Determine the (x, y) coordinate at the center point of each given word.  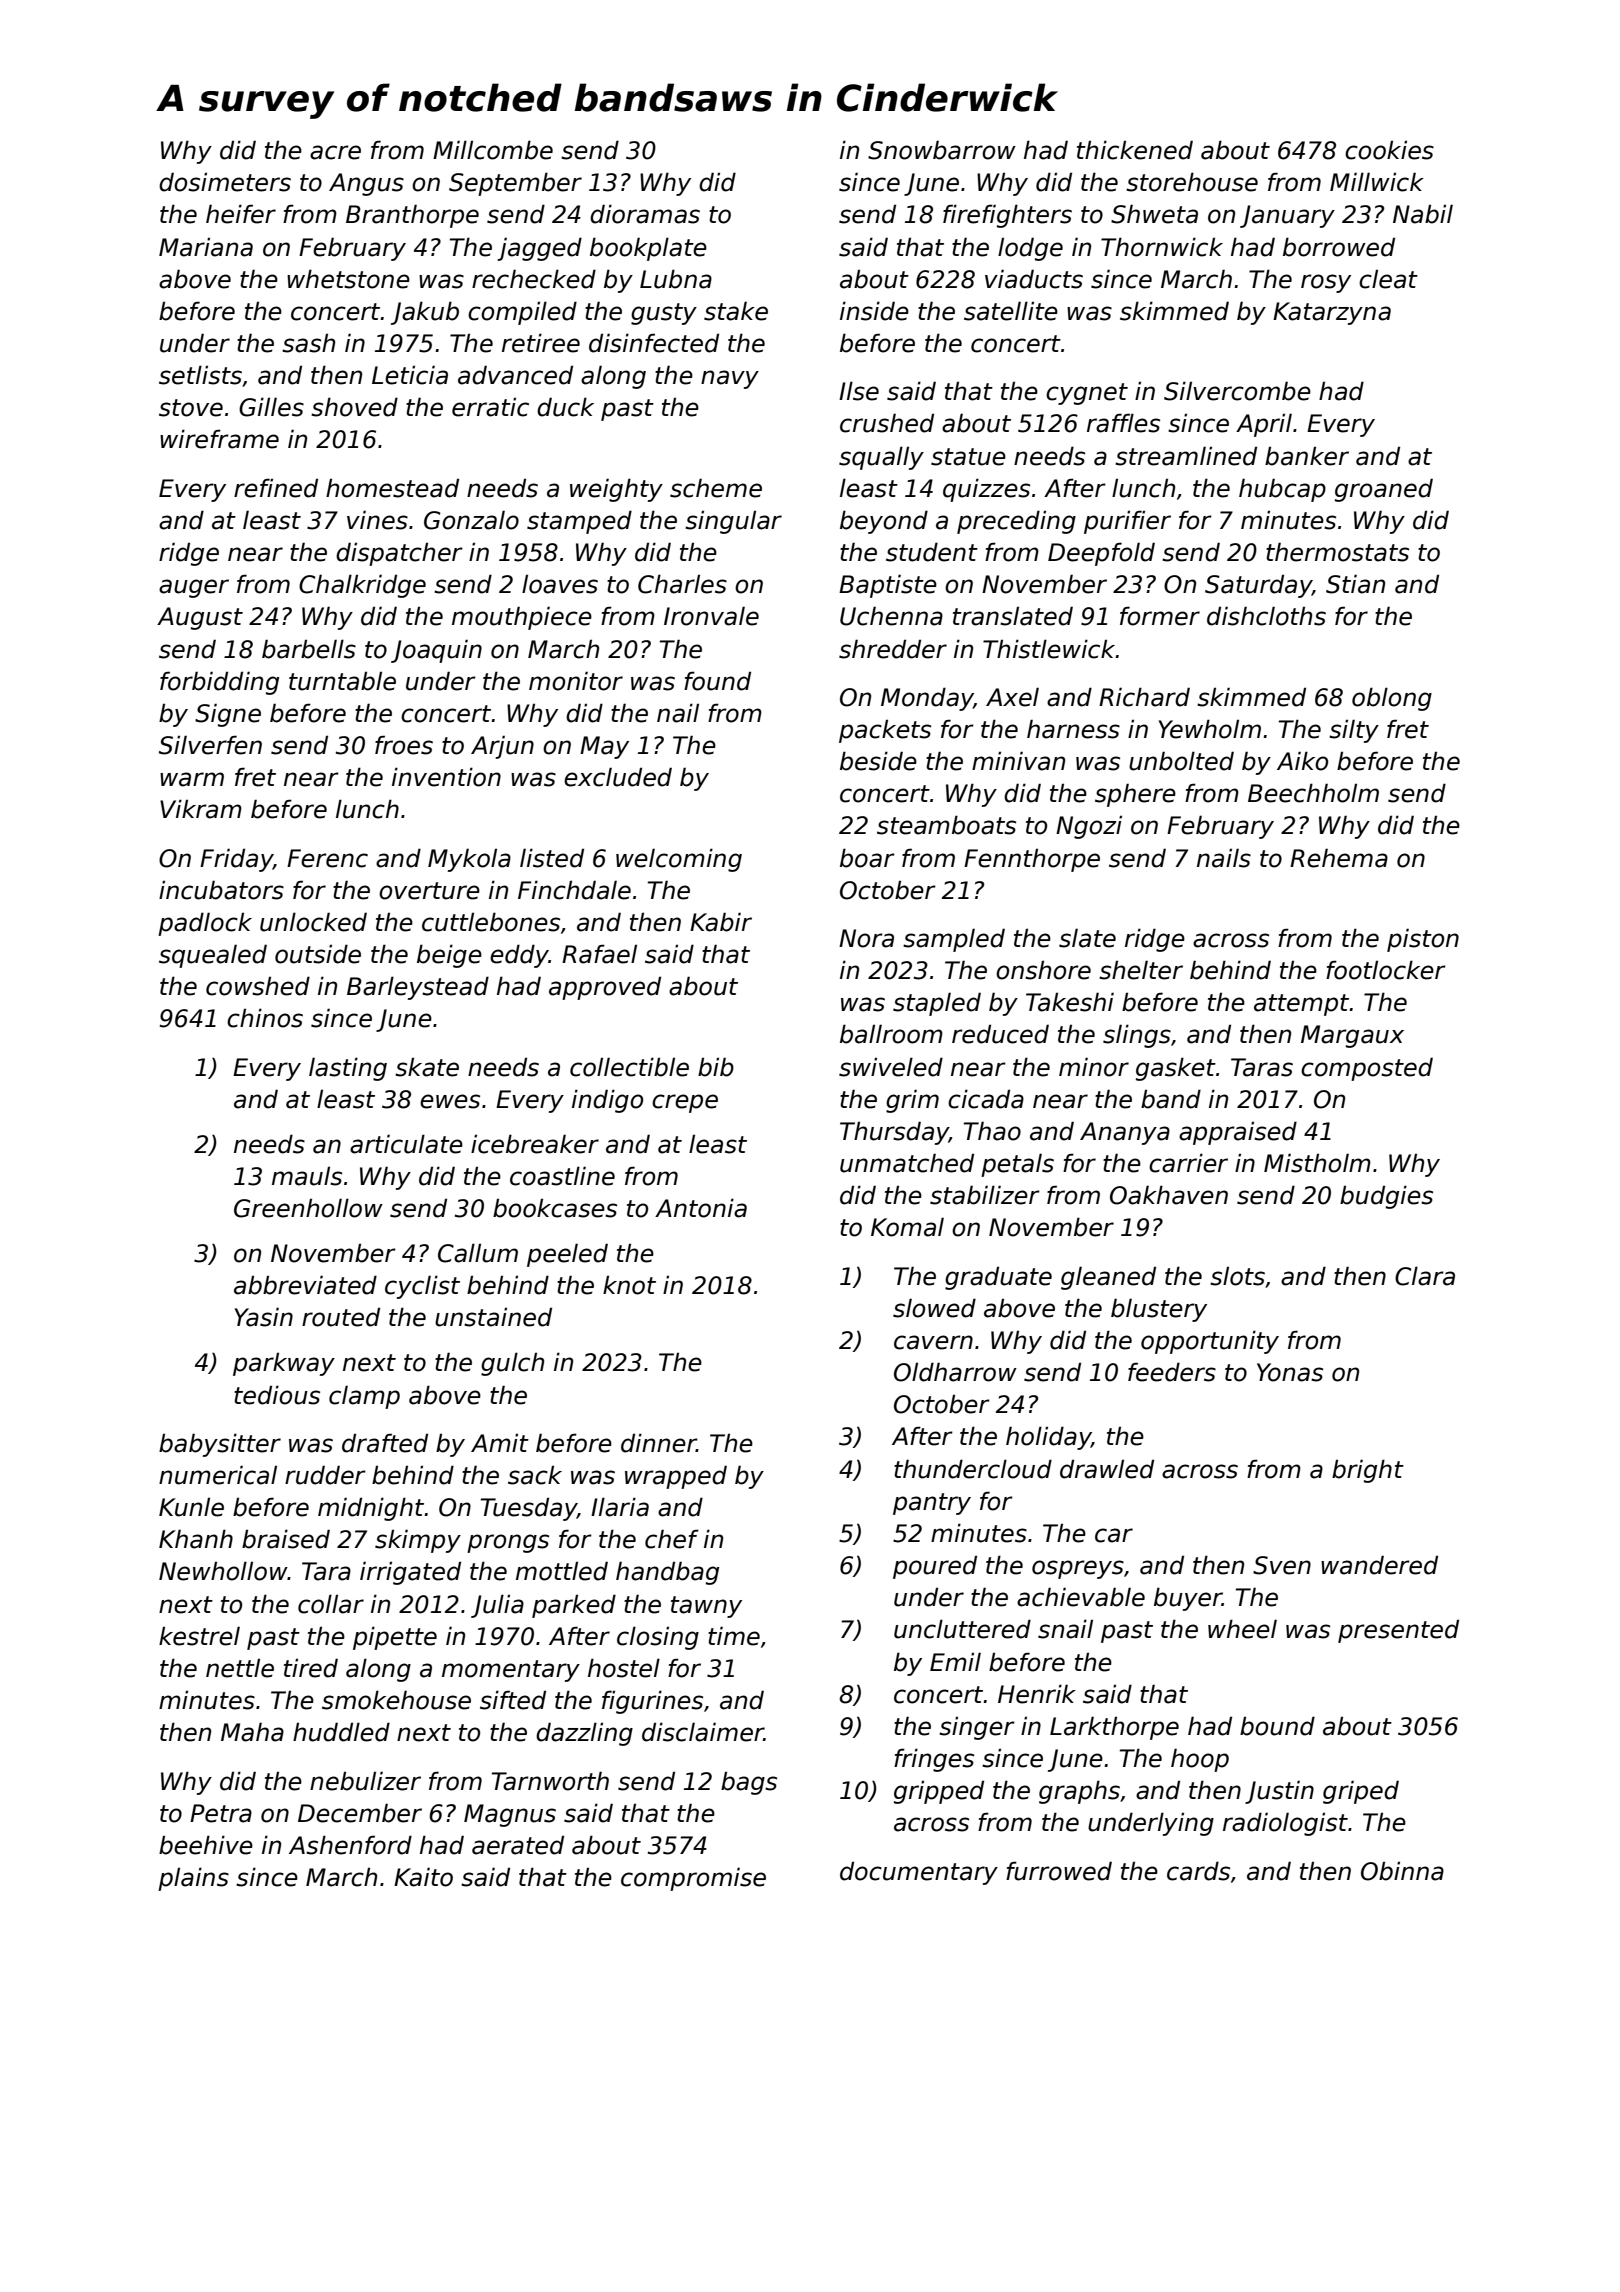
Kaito (423, 1877)
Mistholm (1317, 1163)
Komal (907, 1227)
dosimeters (225, 182)
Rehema (1339, 858)
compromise (693, 1879)
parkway (284, 1364)
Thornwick (1162, 247)
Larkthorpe (1114, 1728)
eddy (519, 956)
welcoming (679, 860)
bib (716, 1067)
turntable (342, 681)
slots (1237, 1276)
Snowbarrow (942, 150)
